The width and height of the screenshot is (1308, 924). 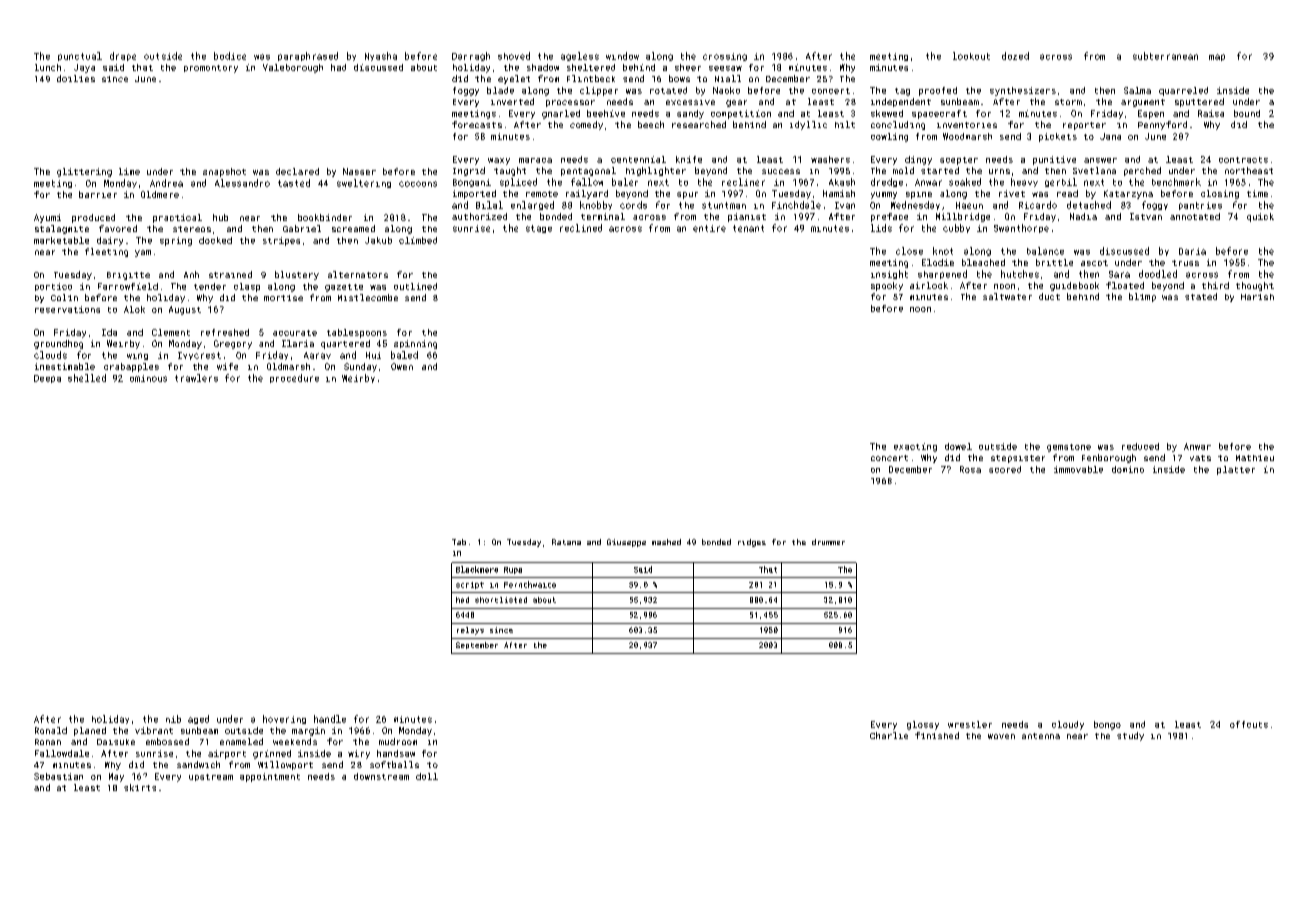 I want to click on drummer, so click(x=828, y=542).
